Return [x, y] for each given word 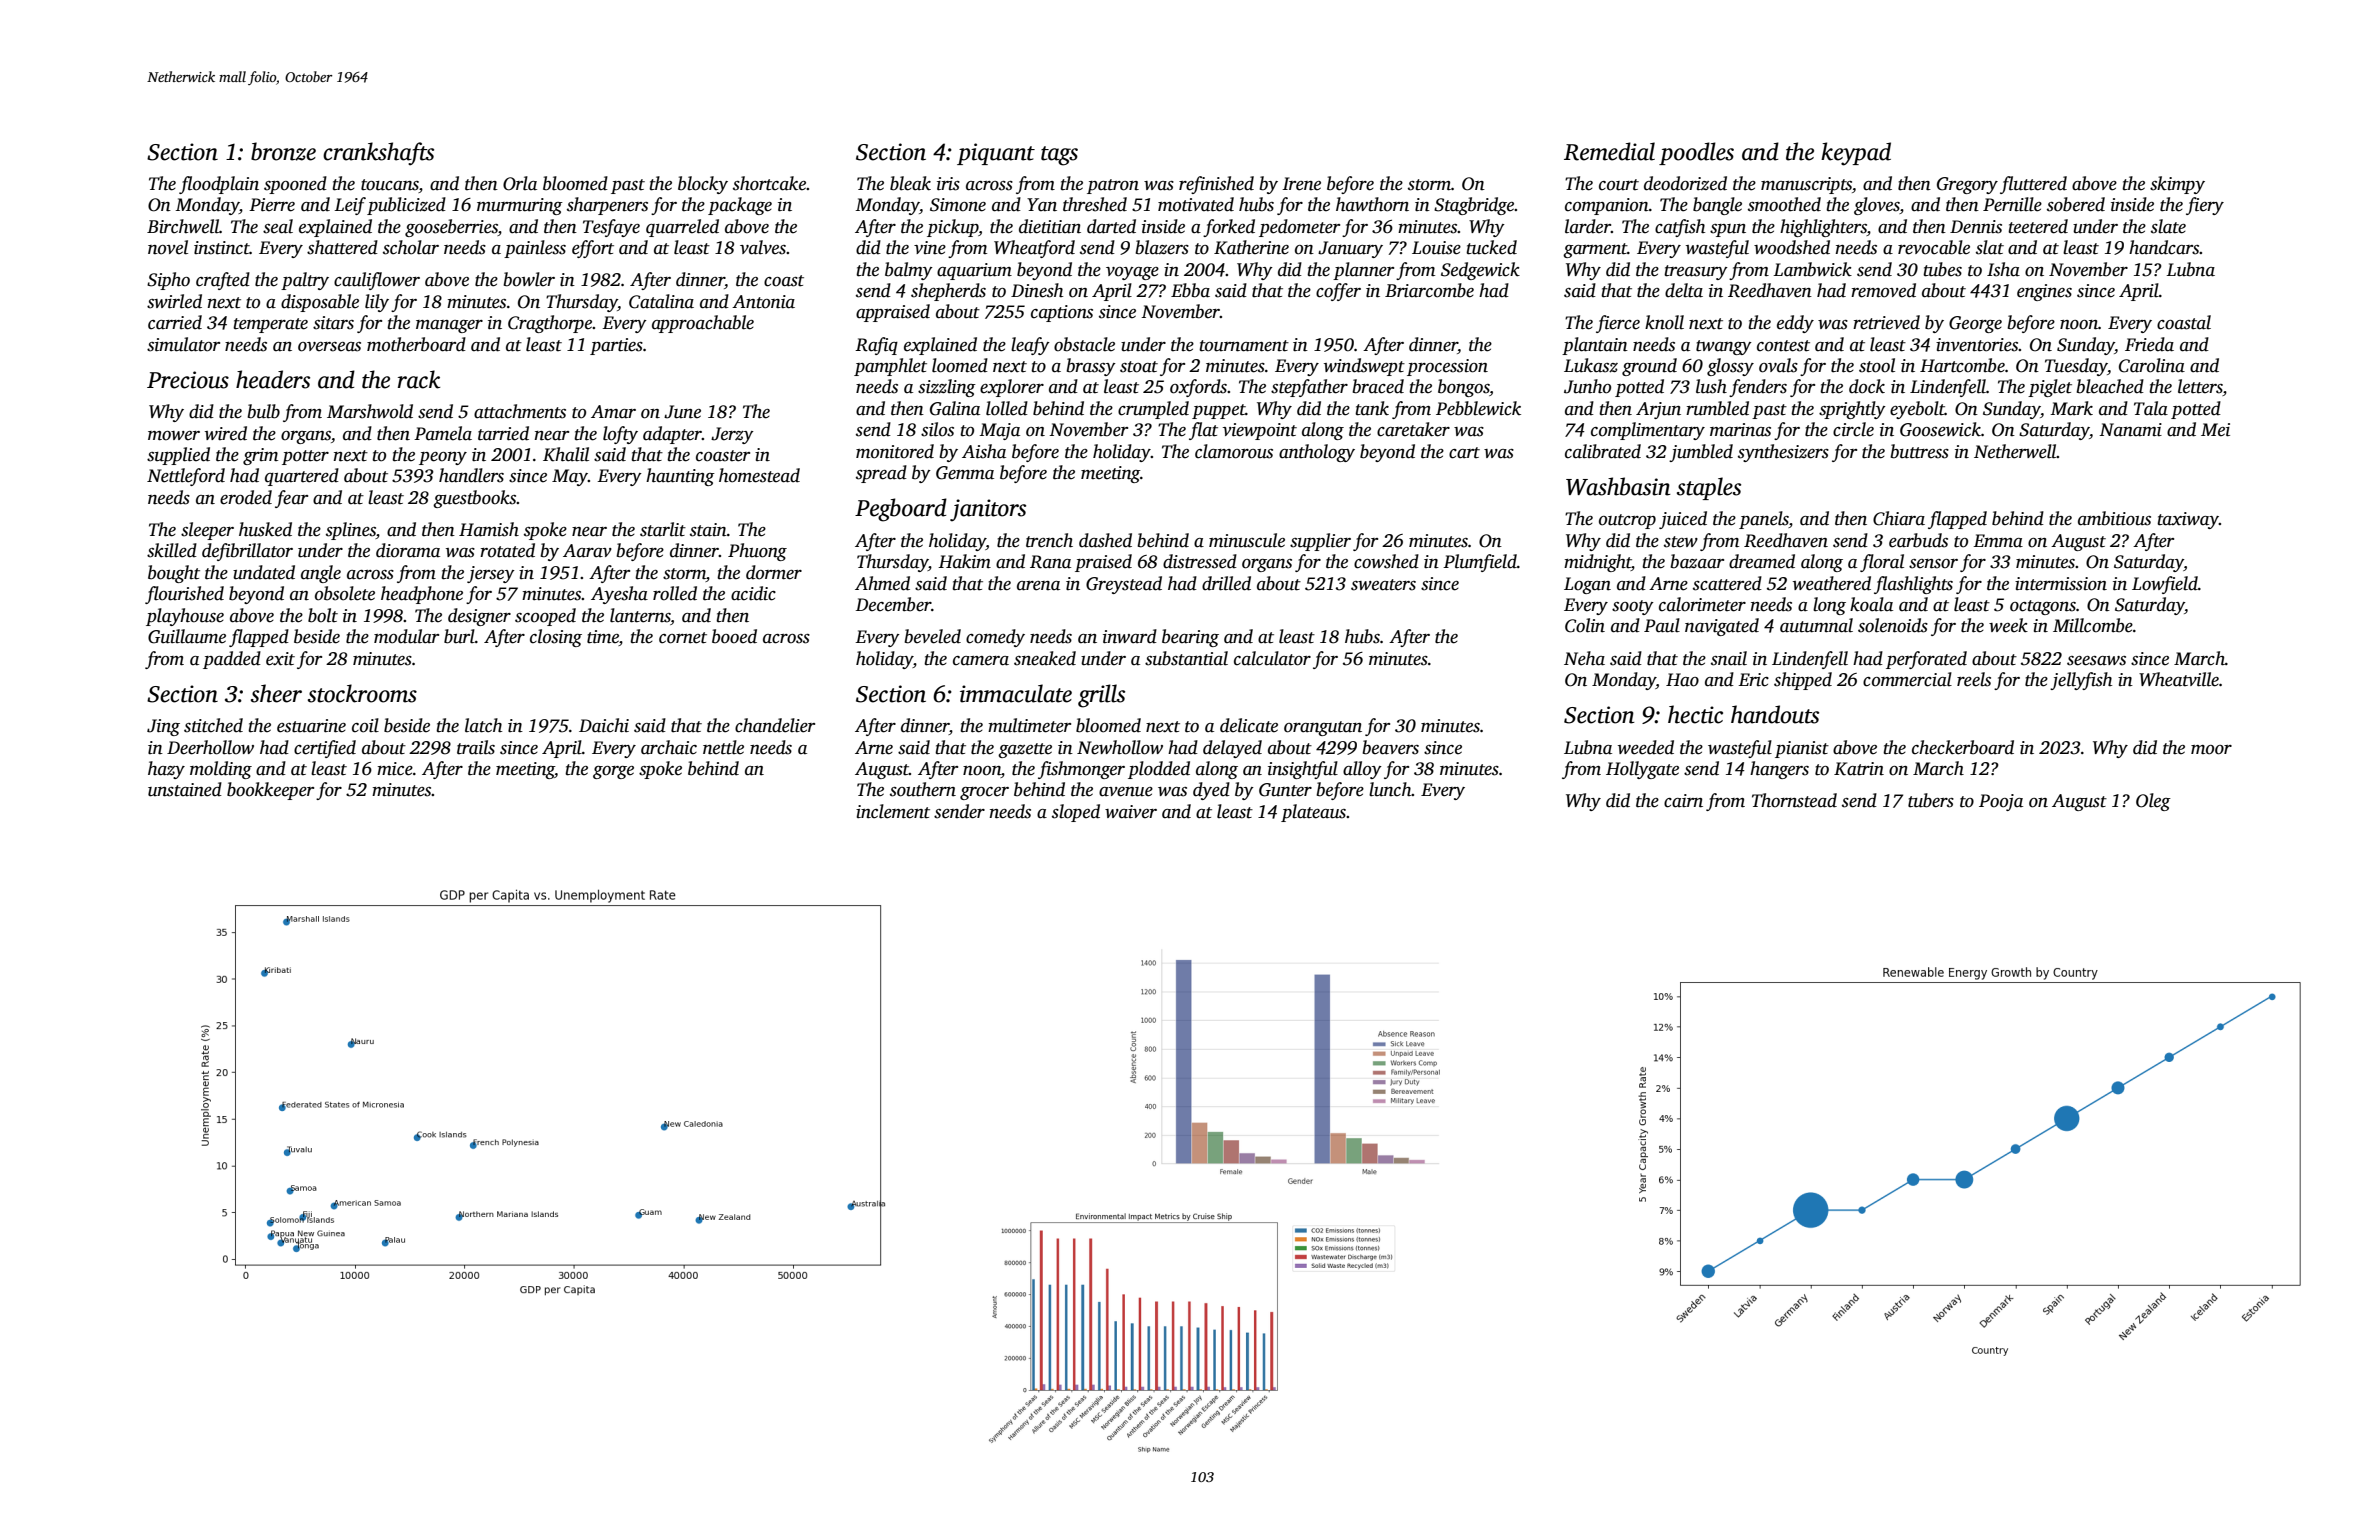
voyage [1132, 273]
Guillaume [187, 636]
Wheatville [2179, 679]
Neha [1584, 658]
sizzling [947, 388]
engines [2044, 292]
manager [449, 326]
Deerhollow [210, 747]
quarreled [682, 228]
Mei [2215, 430]
